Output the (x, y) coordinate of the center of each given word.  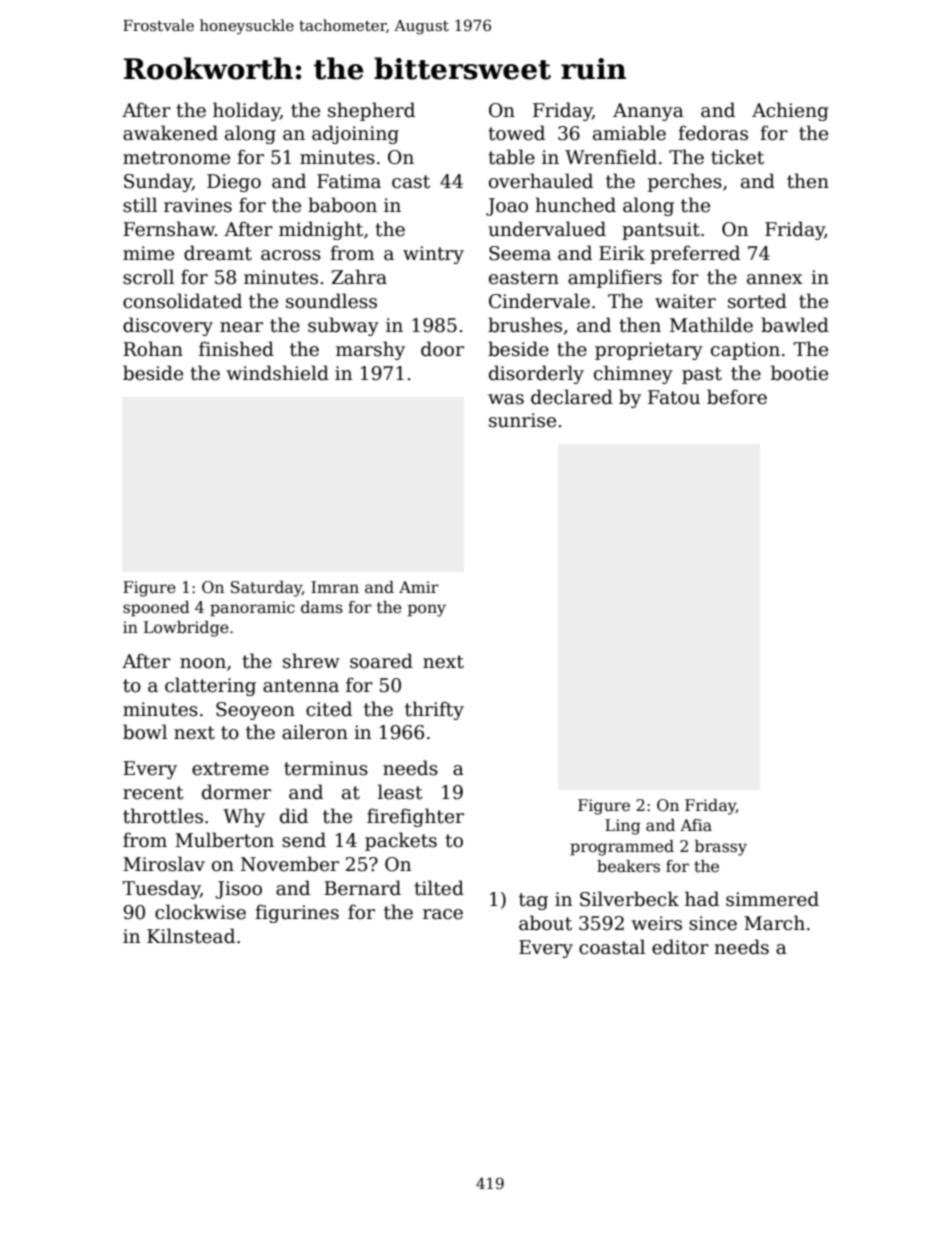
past (702, 375)
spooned (156, 609)
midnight (321, 230)
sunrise (522, 420)
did (294, 816)
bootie (799, 373)
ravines (198, 205)
